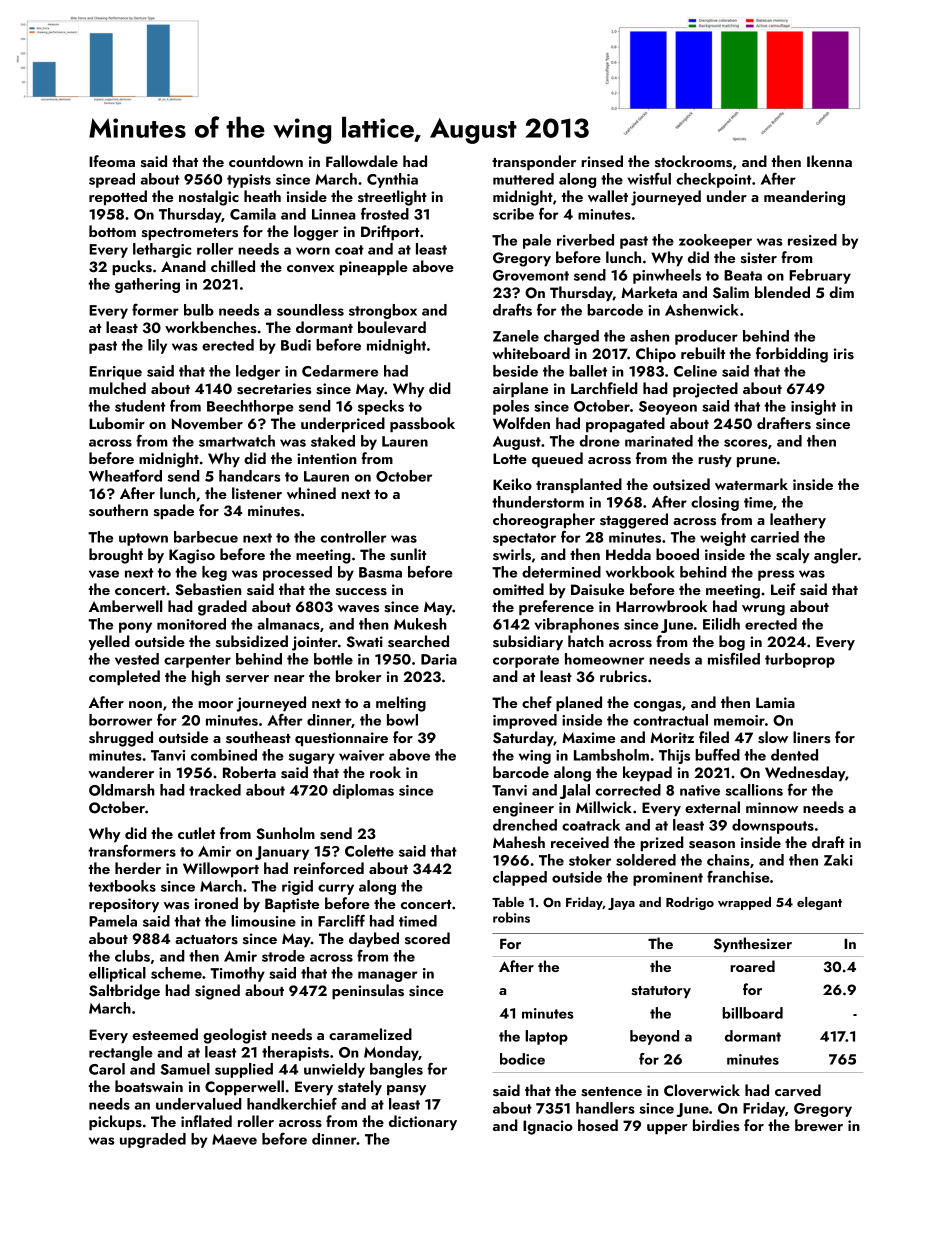 The width and height of the screenshot is (952, 1233). Describe the element at coordinates (216, 903) in the screenshot. I see `ironed` at that location.
